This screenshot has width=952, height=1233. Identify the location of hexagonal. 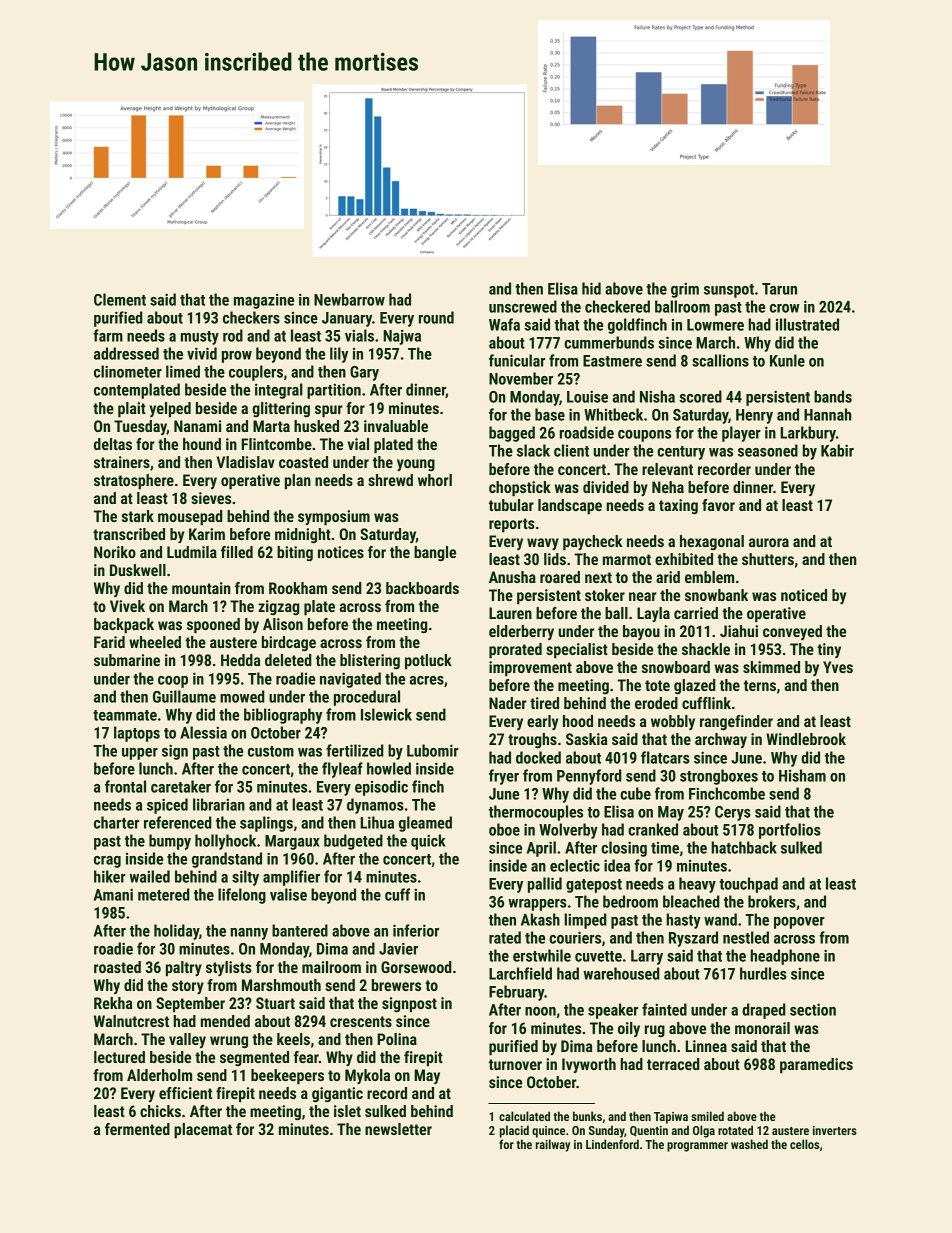
(712, 542).
